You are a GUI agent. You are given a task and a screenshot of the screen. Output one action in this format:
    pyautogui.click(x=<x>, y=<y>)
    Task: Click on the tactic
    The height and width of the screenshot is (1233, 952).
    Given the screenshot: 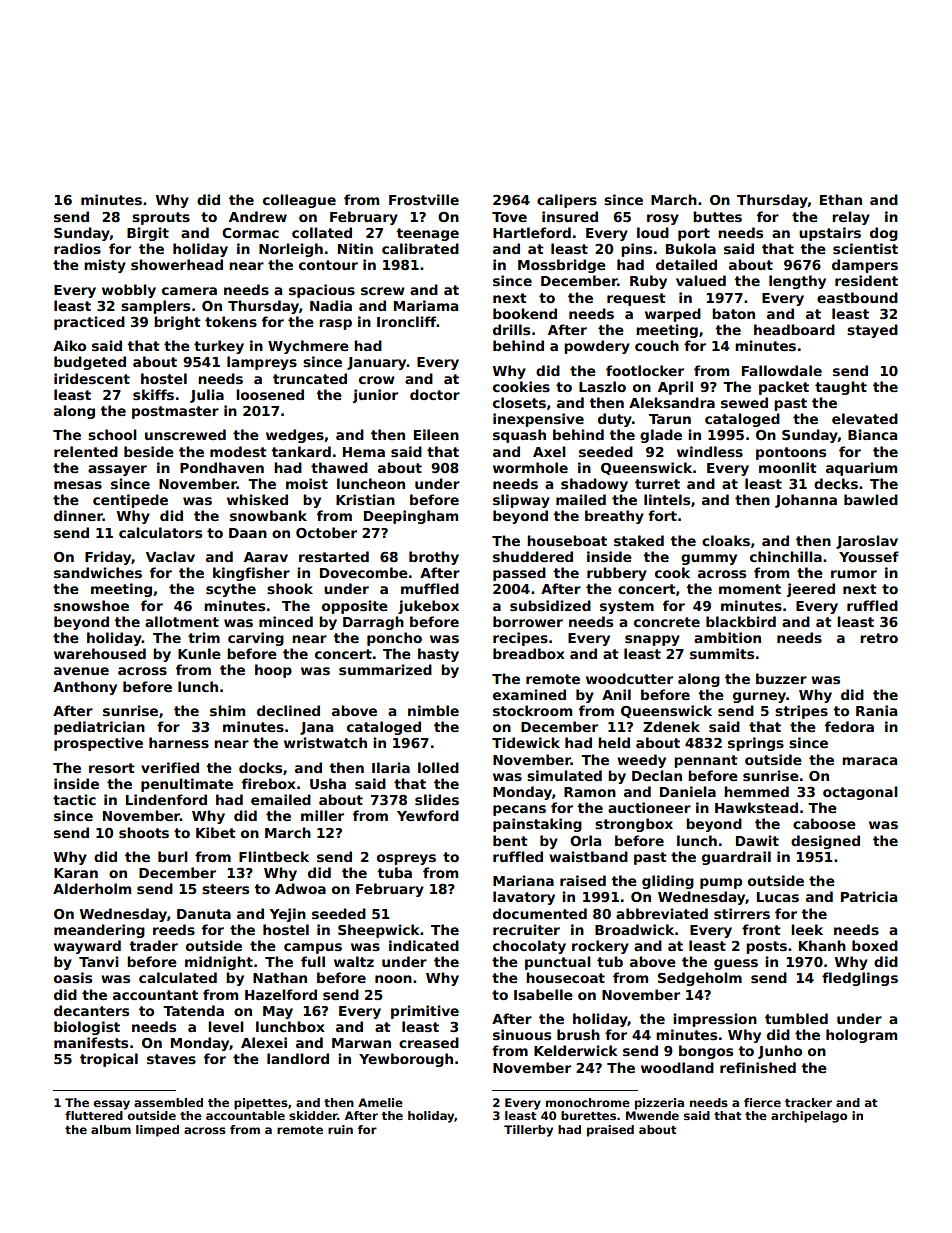 What is the action you would take?
    pyautogui.click(x=74, y=799)
